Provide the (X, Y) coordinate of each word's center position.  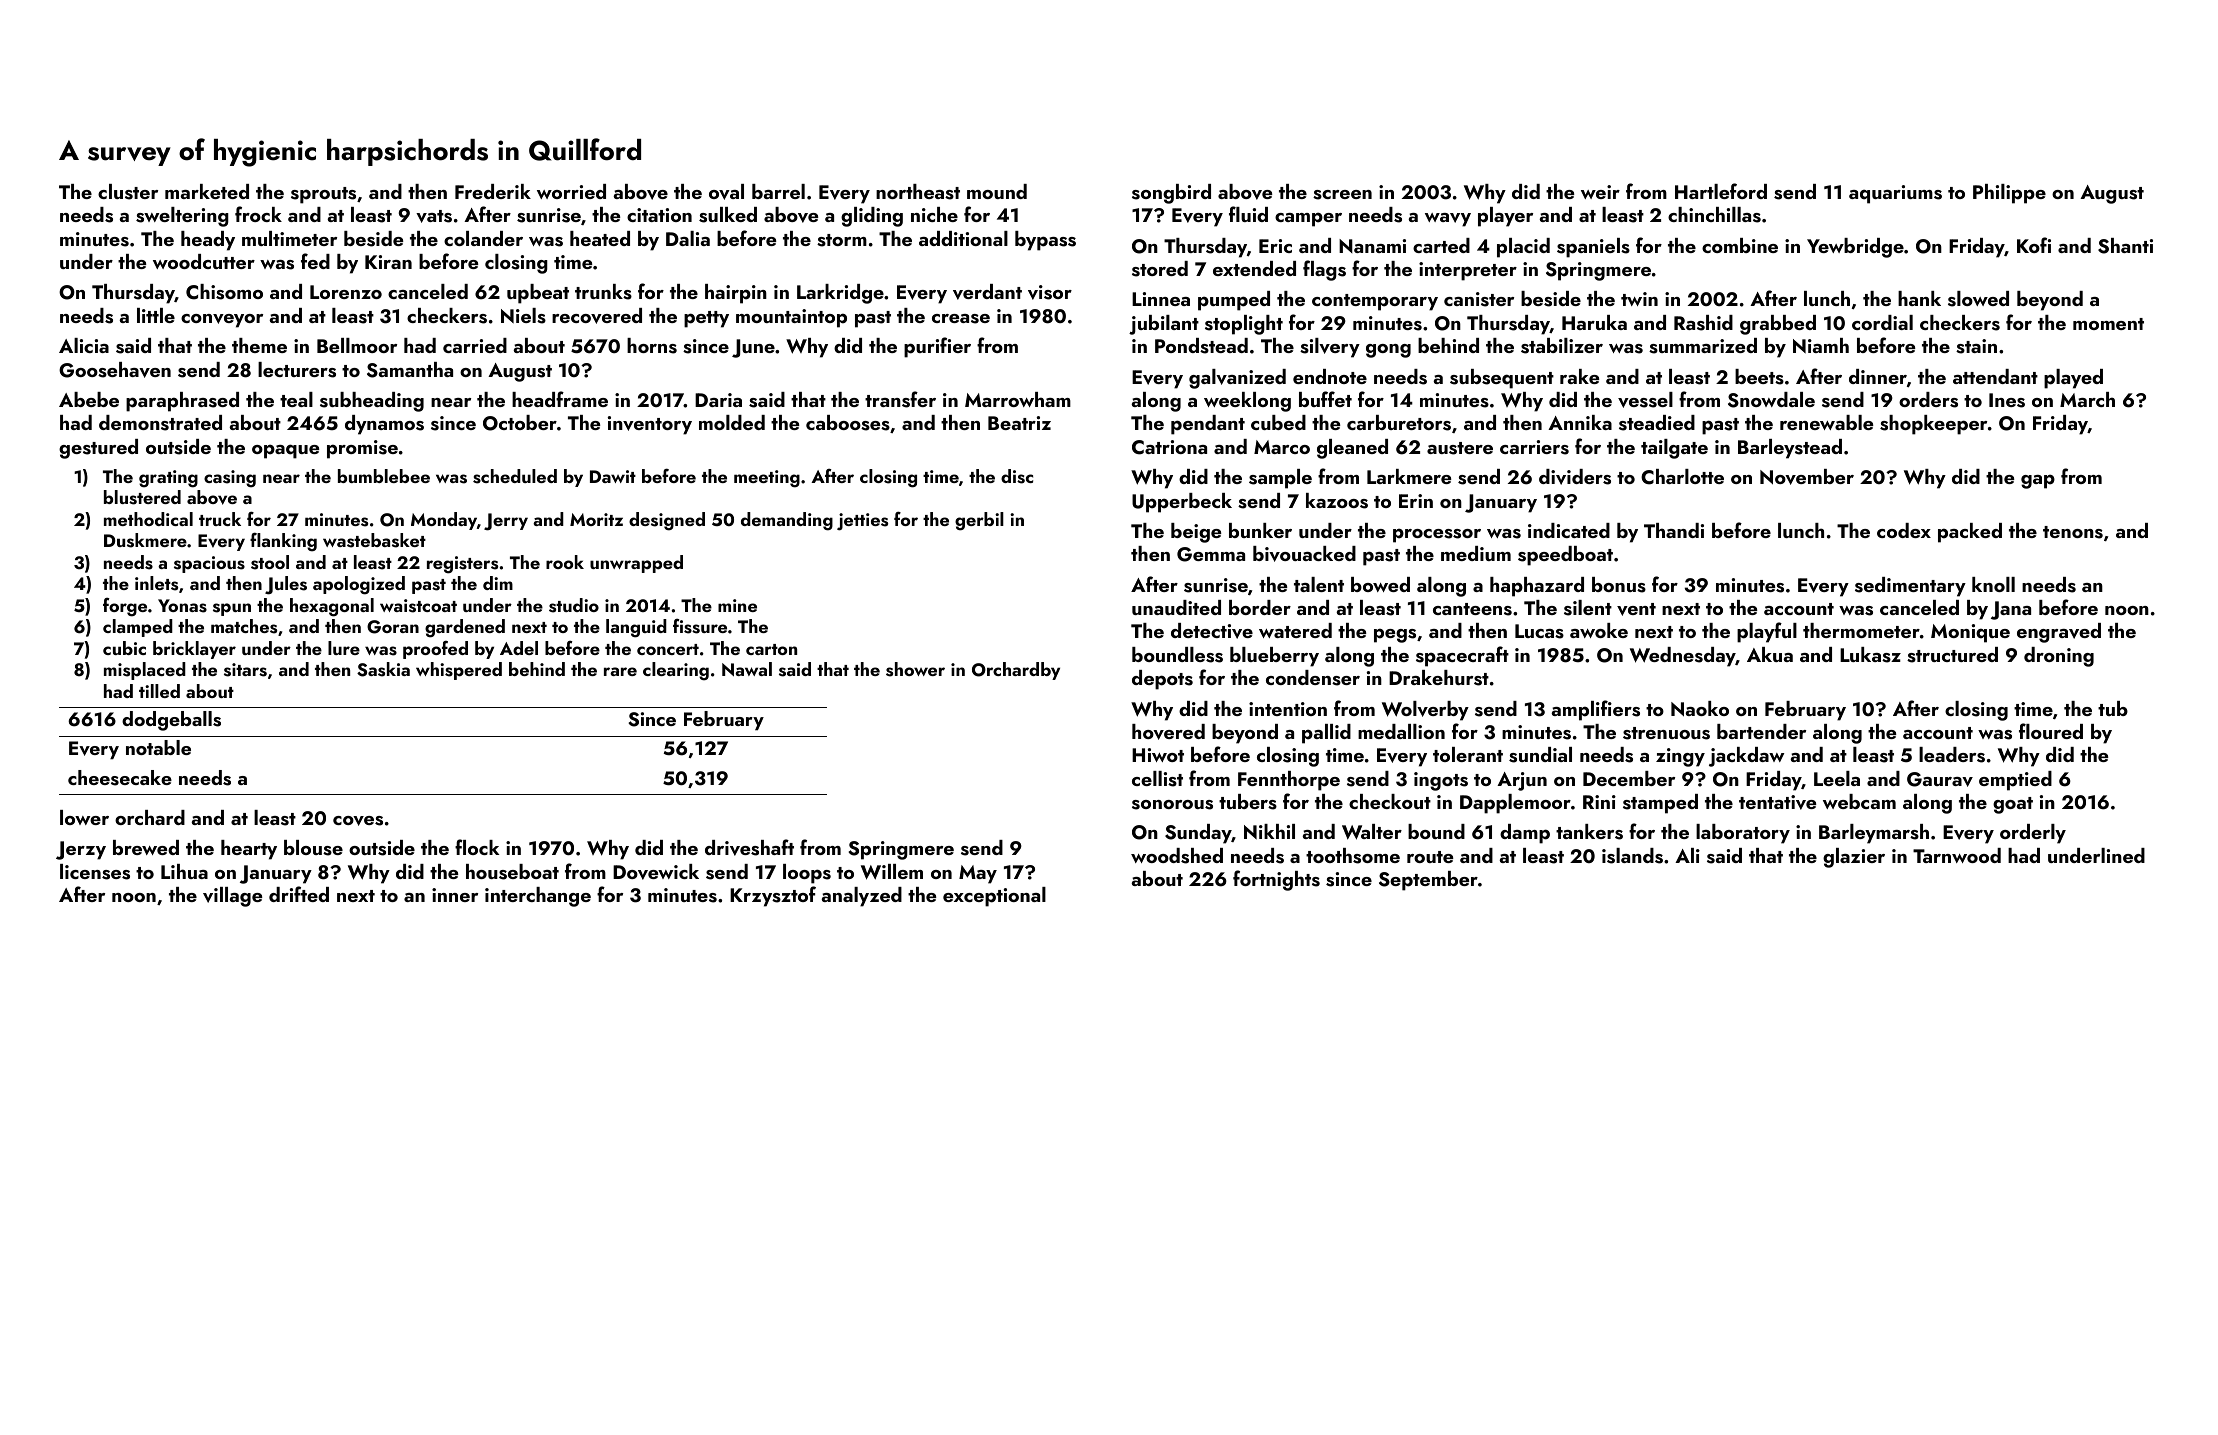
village (232, 897)
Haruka (1594, 322)
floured (2051, 731)
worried (571, 191)
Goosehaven (115, 370)
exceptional (994, 897)
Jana (2011, 610)
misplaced (145, 671)
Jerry (506, 522)
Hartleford (1721, 191)
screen (1342, 195)
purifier (937, 347)
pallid (1326, 734)
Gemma (1211, 554)
